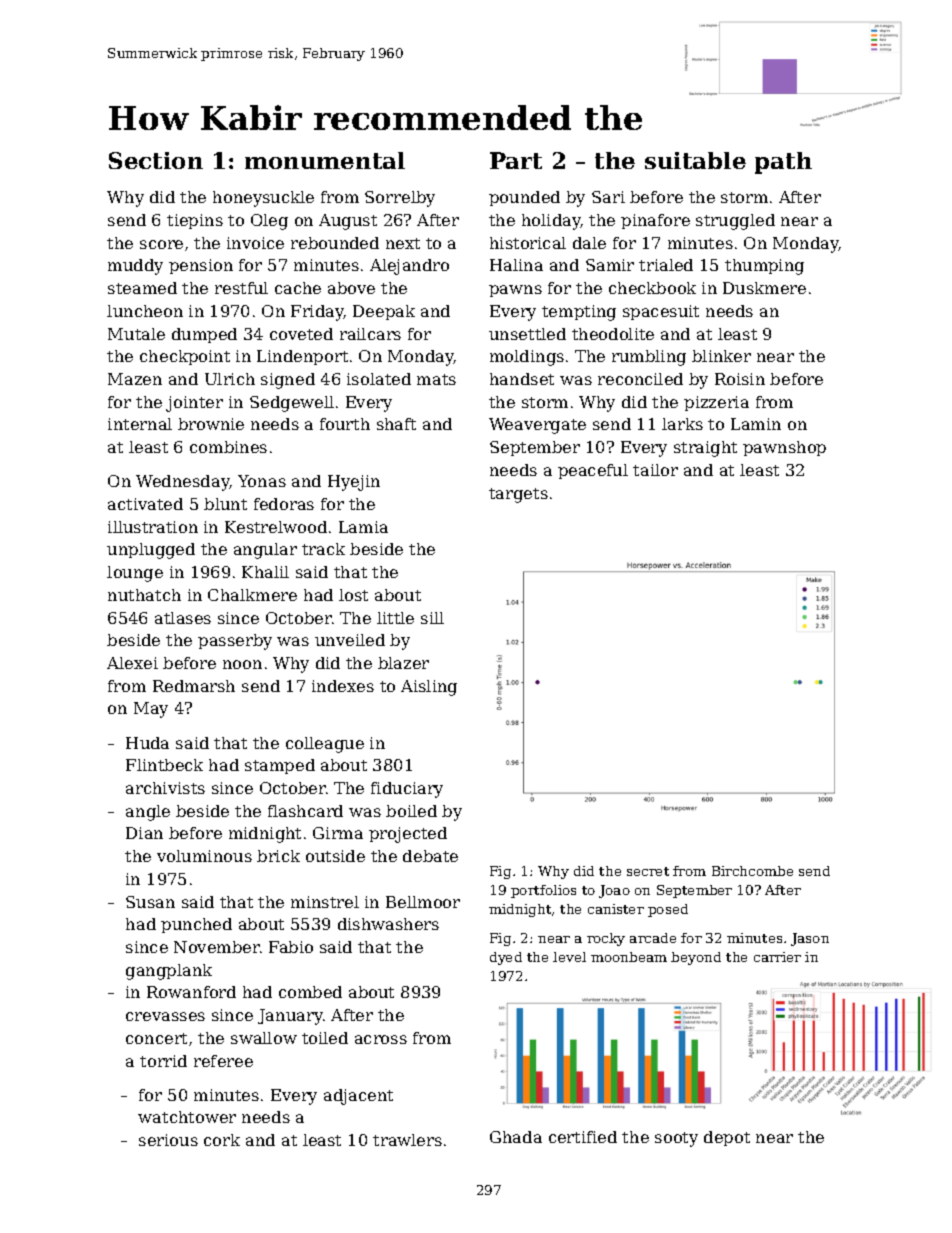 The height and width of the page is (1233, 952). Describe the element at coordinates (629, 957) in the page. I see `moonbeam` at that location.
